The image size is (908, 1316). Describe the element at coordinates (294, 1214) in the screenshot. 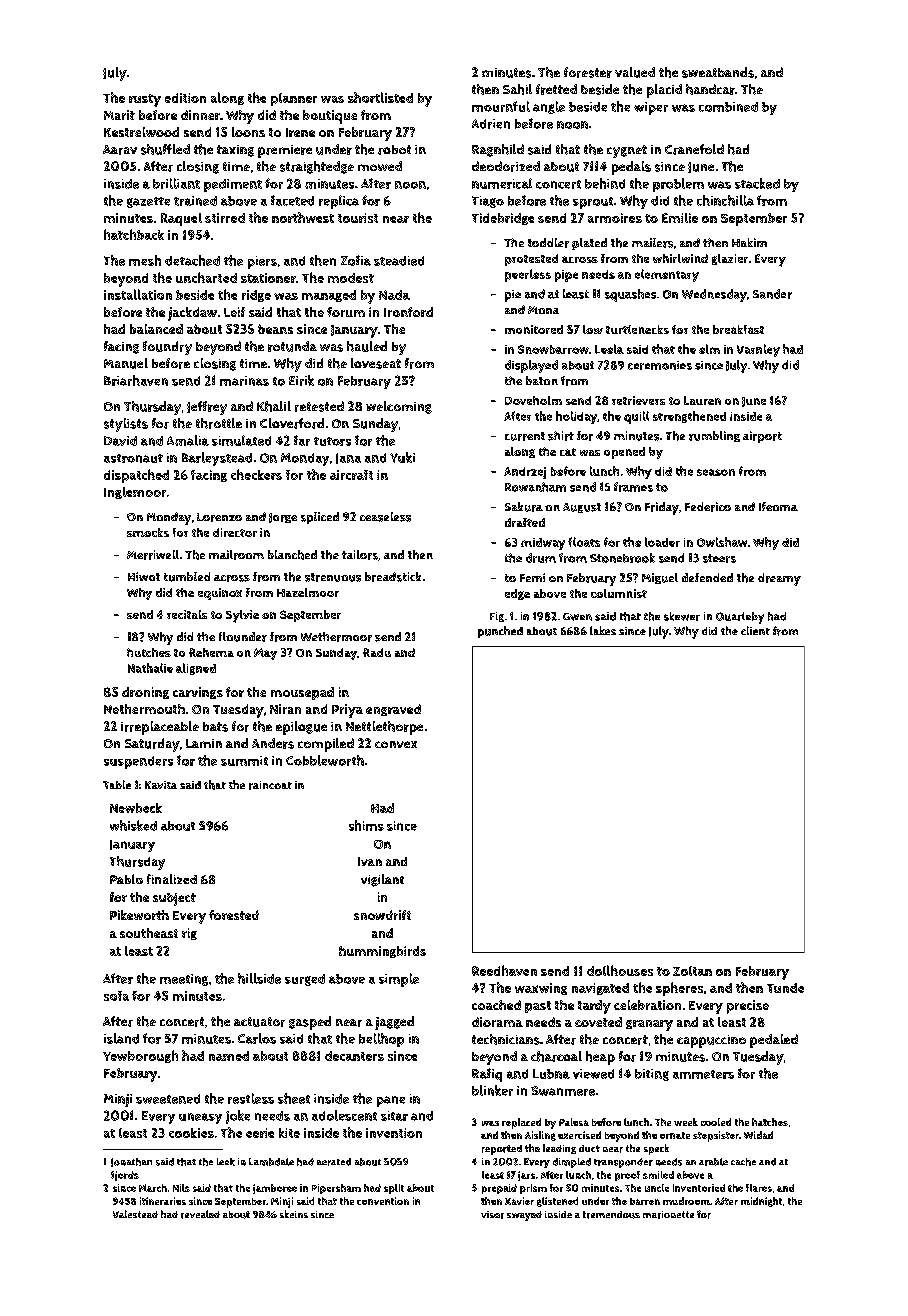

I see `skeins` at that location.
